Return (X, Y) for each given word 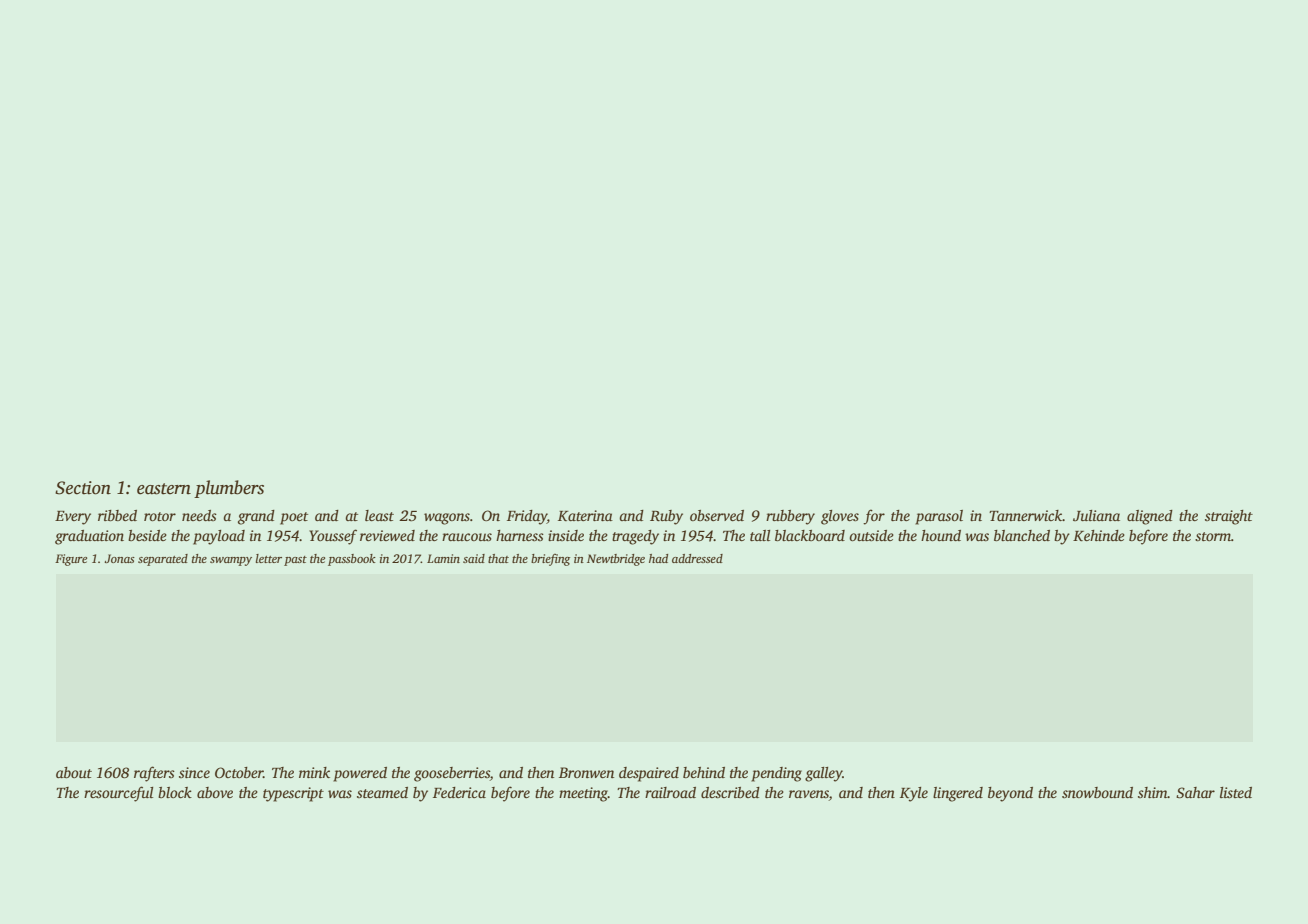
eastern (164, 489)
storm (1213, 536)
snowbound (1097, 792)
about (74, 772)
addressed (697, 558)
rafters (154, 774)
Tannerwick (1025, 515)
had (658, 558)
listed (1236, 792)
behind (704, 772)
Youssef (333, 537)
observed (717, 515)
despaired (649, 774)
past (295, 561)
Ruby (666, 517)
